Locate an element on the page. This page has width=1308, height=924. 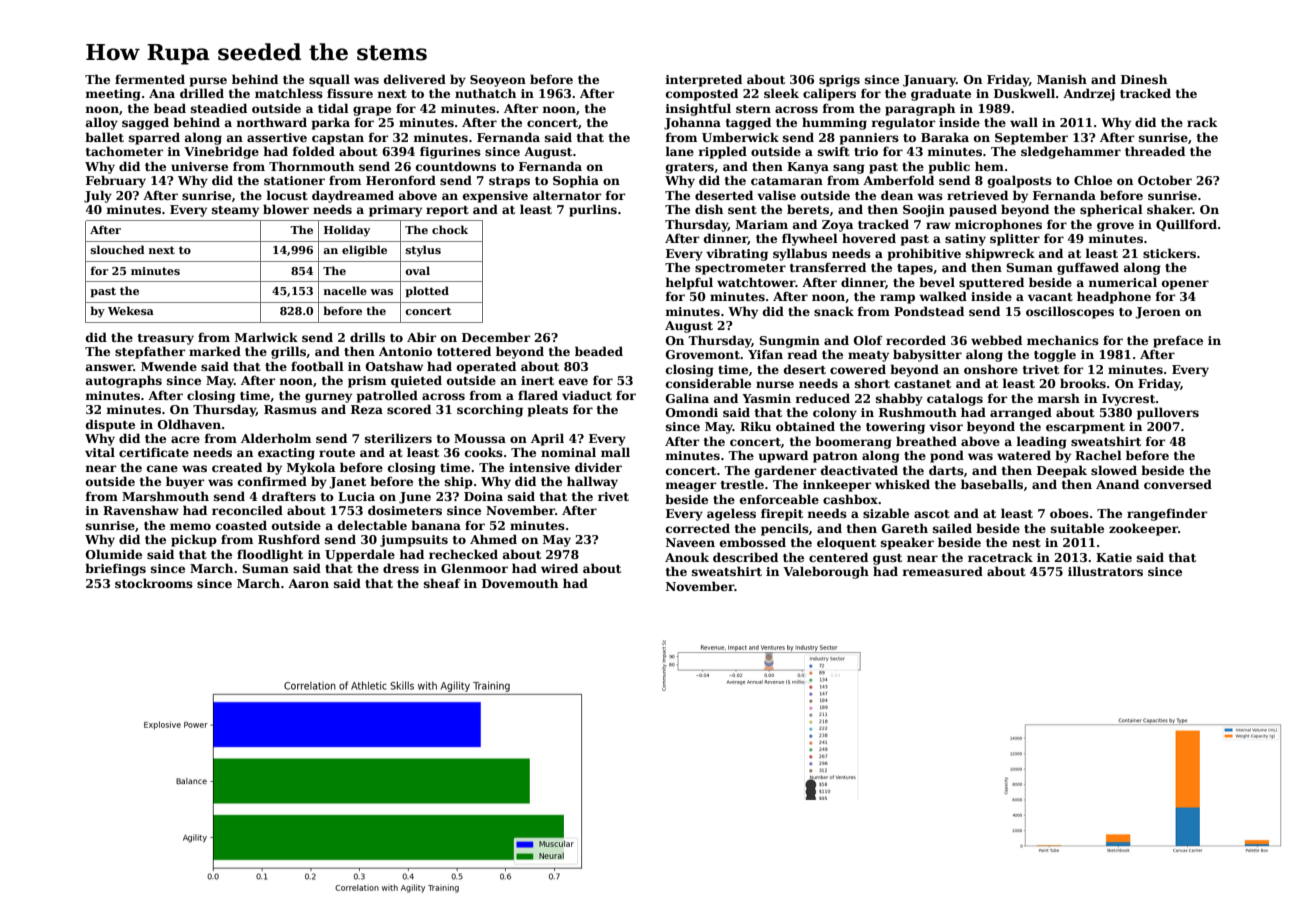
dispute is located at coordinates (110, 425).
